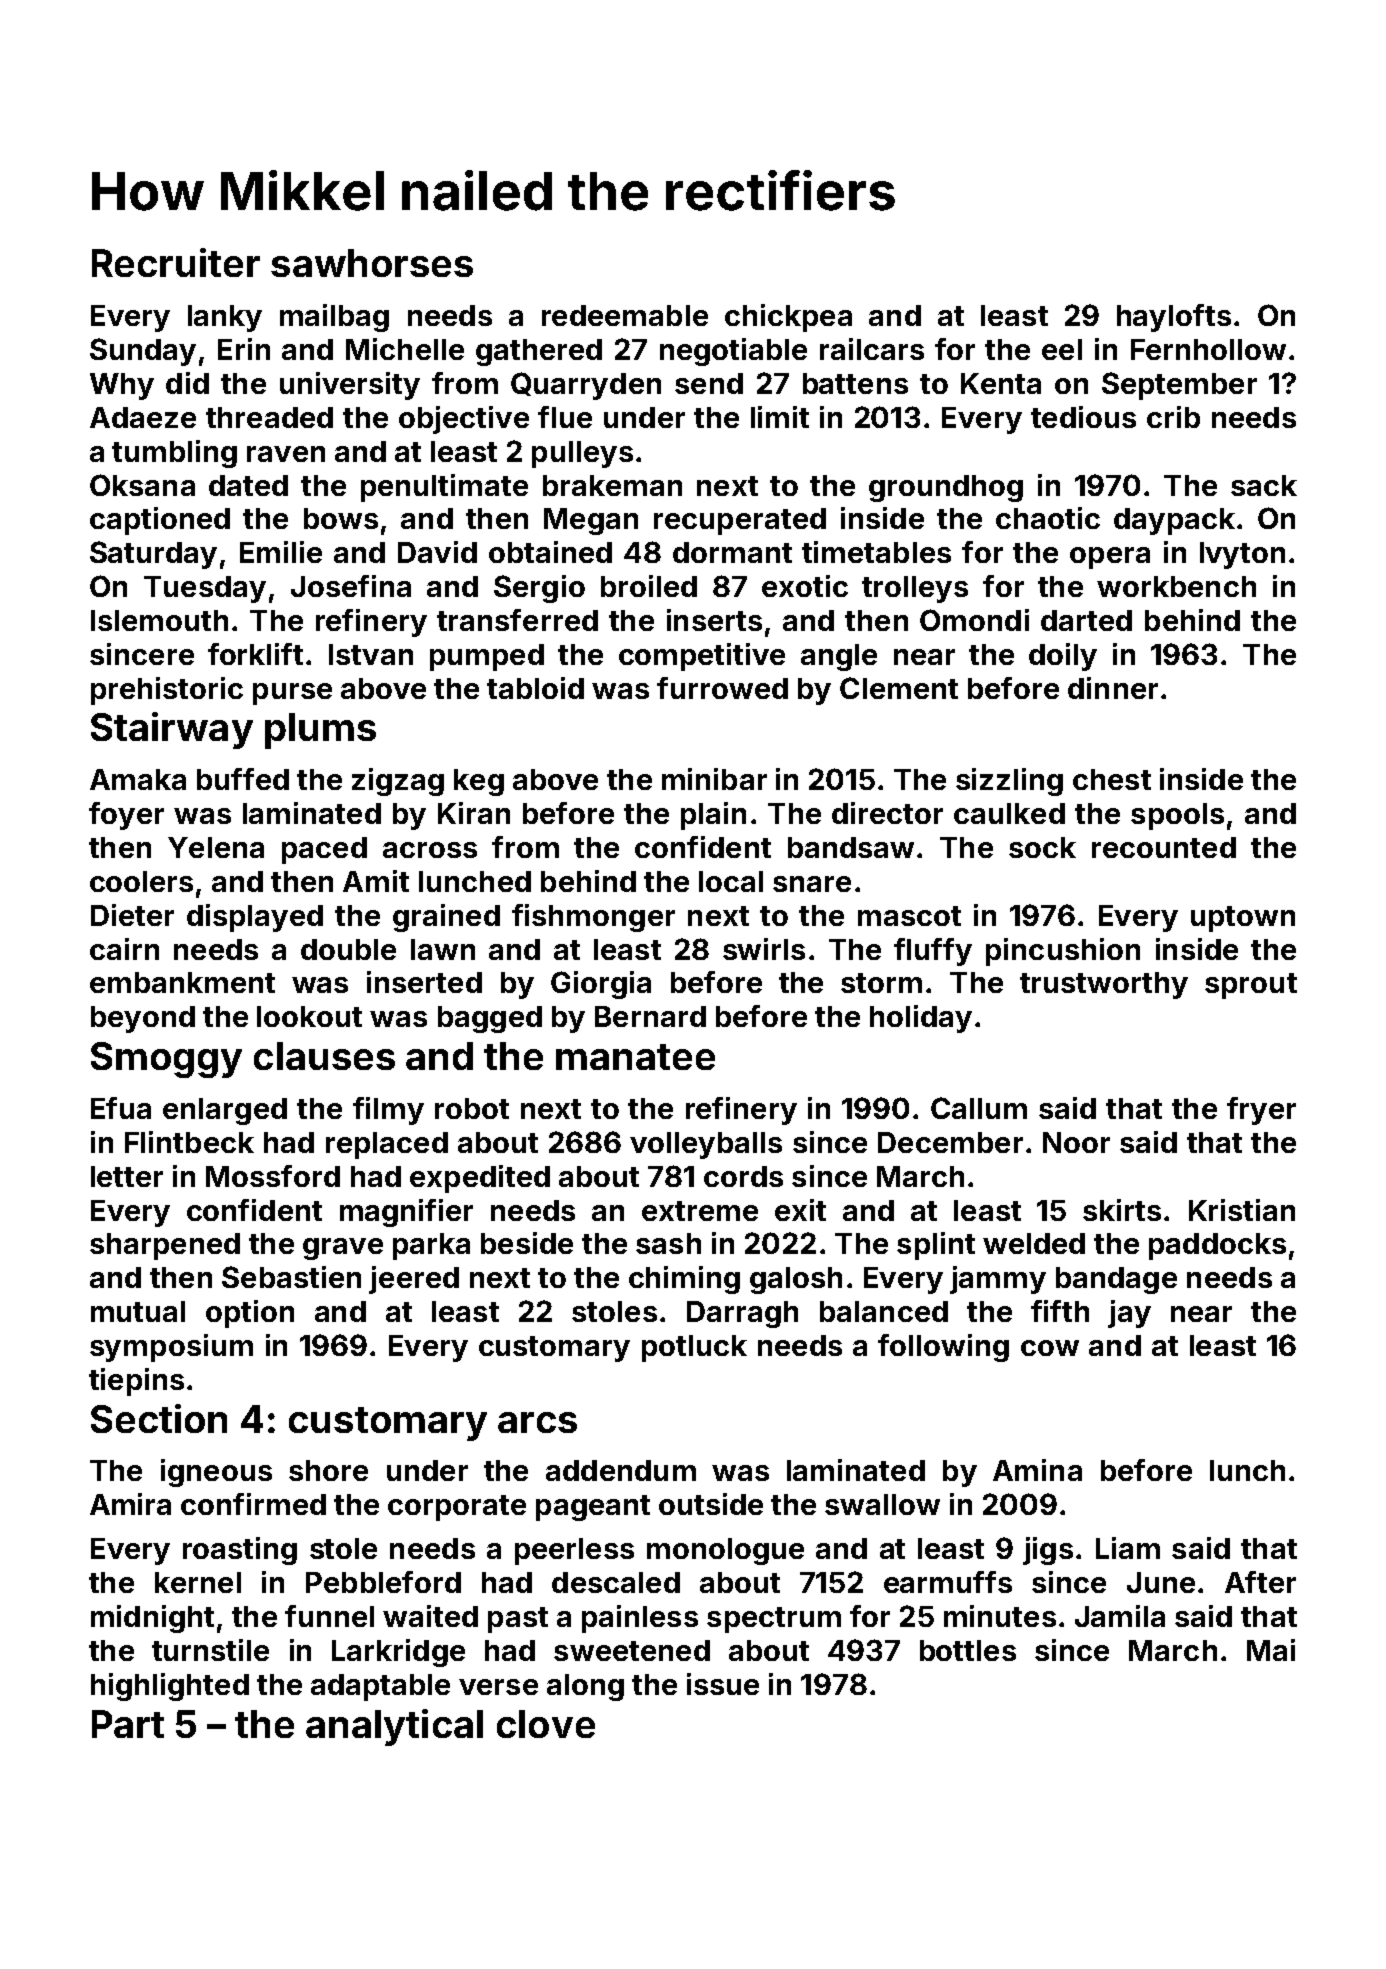 The width and height of the document is (1386, 1969). What do you see at coordinates (328, 1470) in the document?
I see `shore` at bounding box center [328, 1470].
